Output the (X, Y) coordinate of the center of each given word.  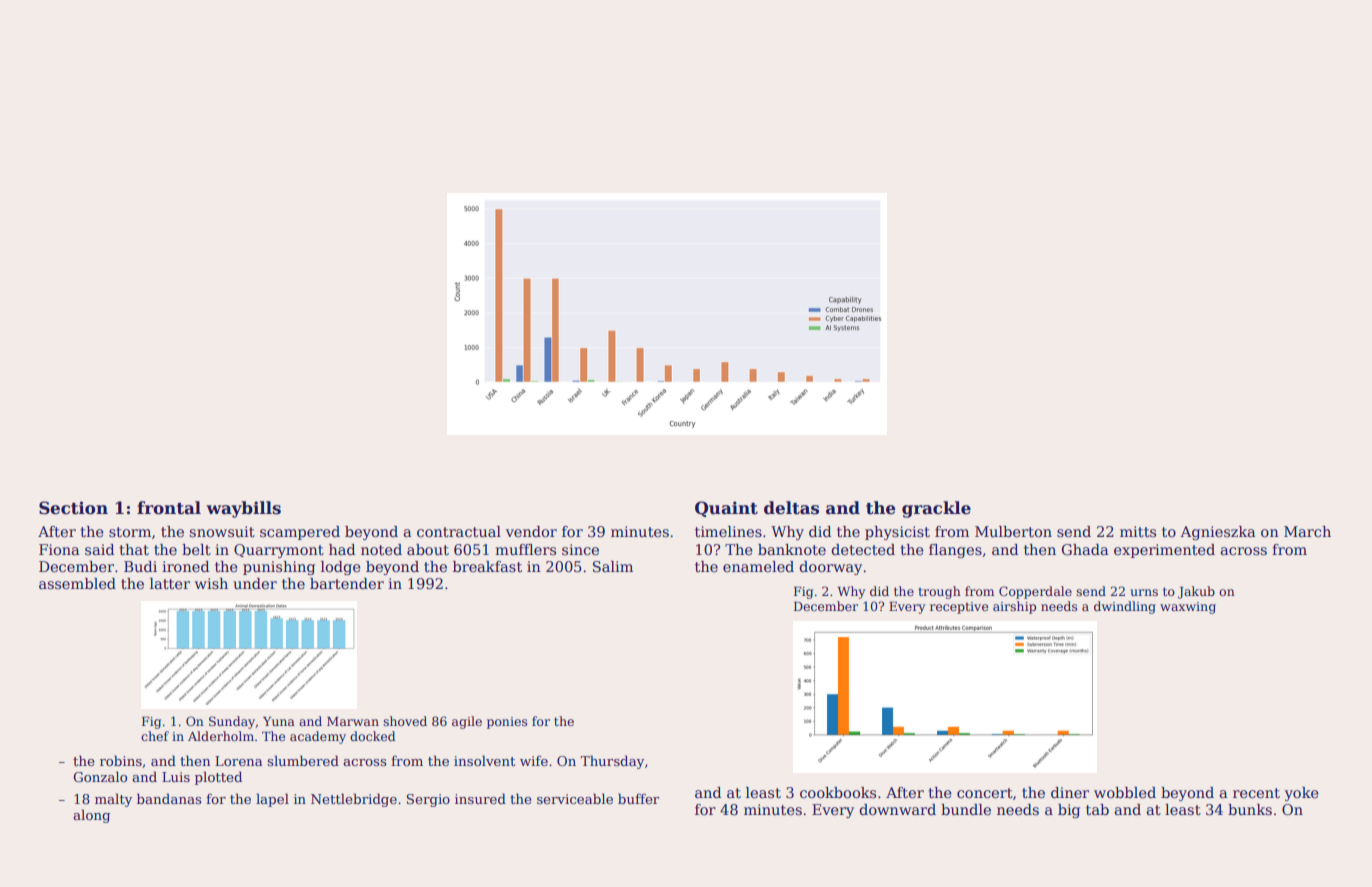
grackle (936, 509)
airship (1014, 607)
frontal (169, 508)
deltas (791, 508)
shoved (405, 721)
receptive (959, 608)
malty (113, 800)
